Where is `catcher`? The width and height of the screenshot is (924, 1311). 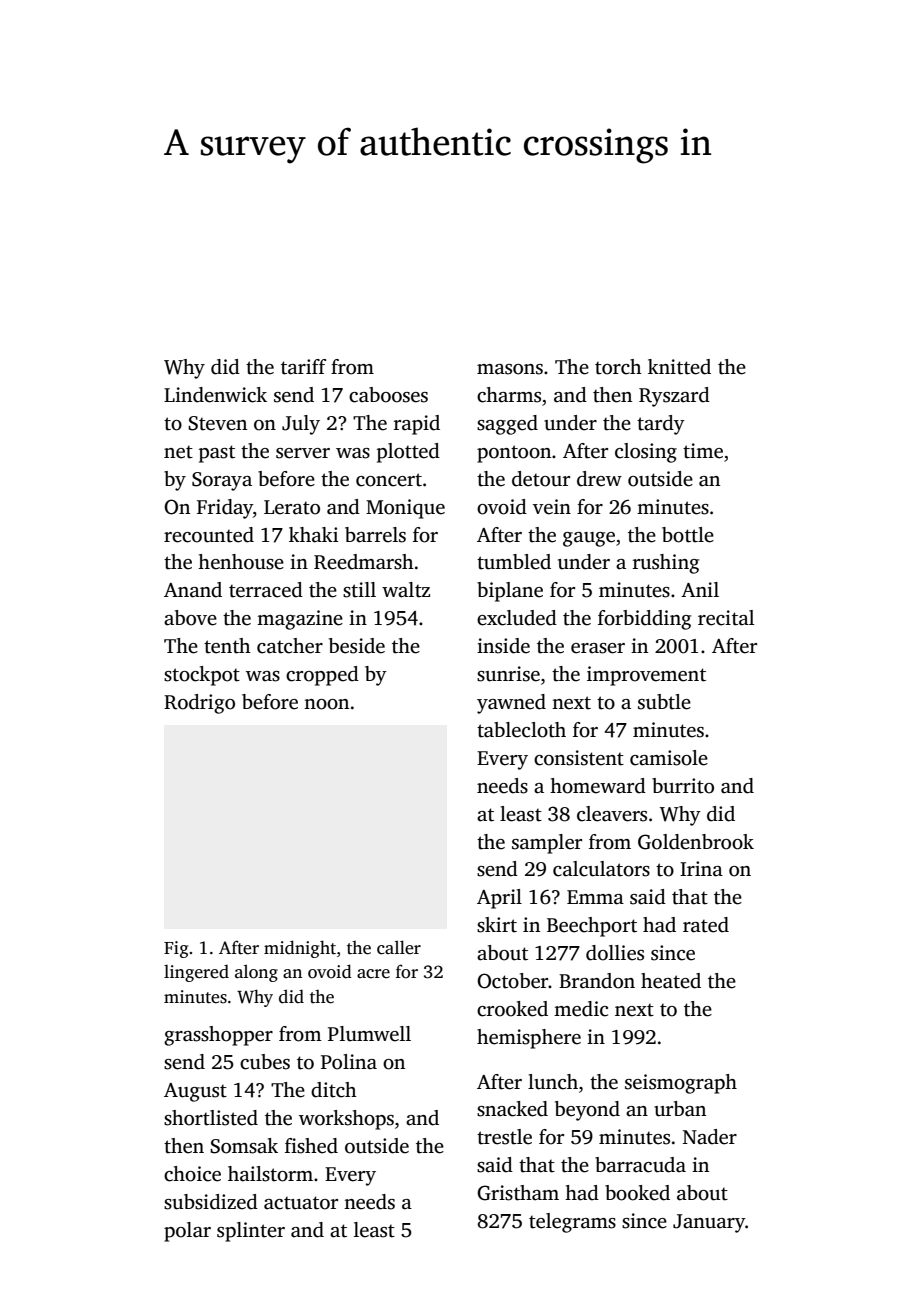
catcher is located at coordinates (290, 646).
